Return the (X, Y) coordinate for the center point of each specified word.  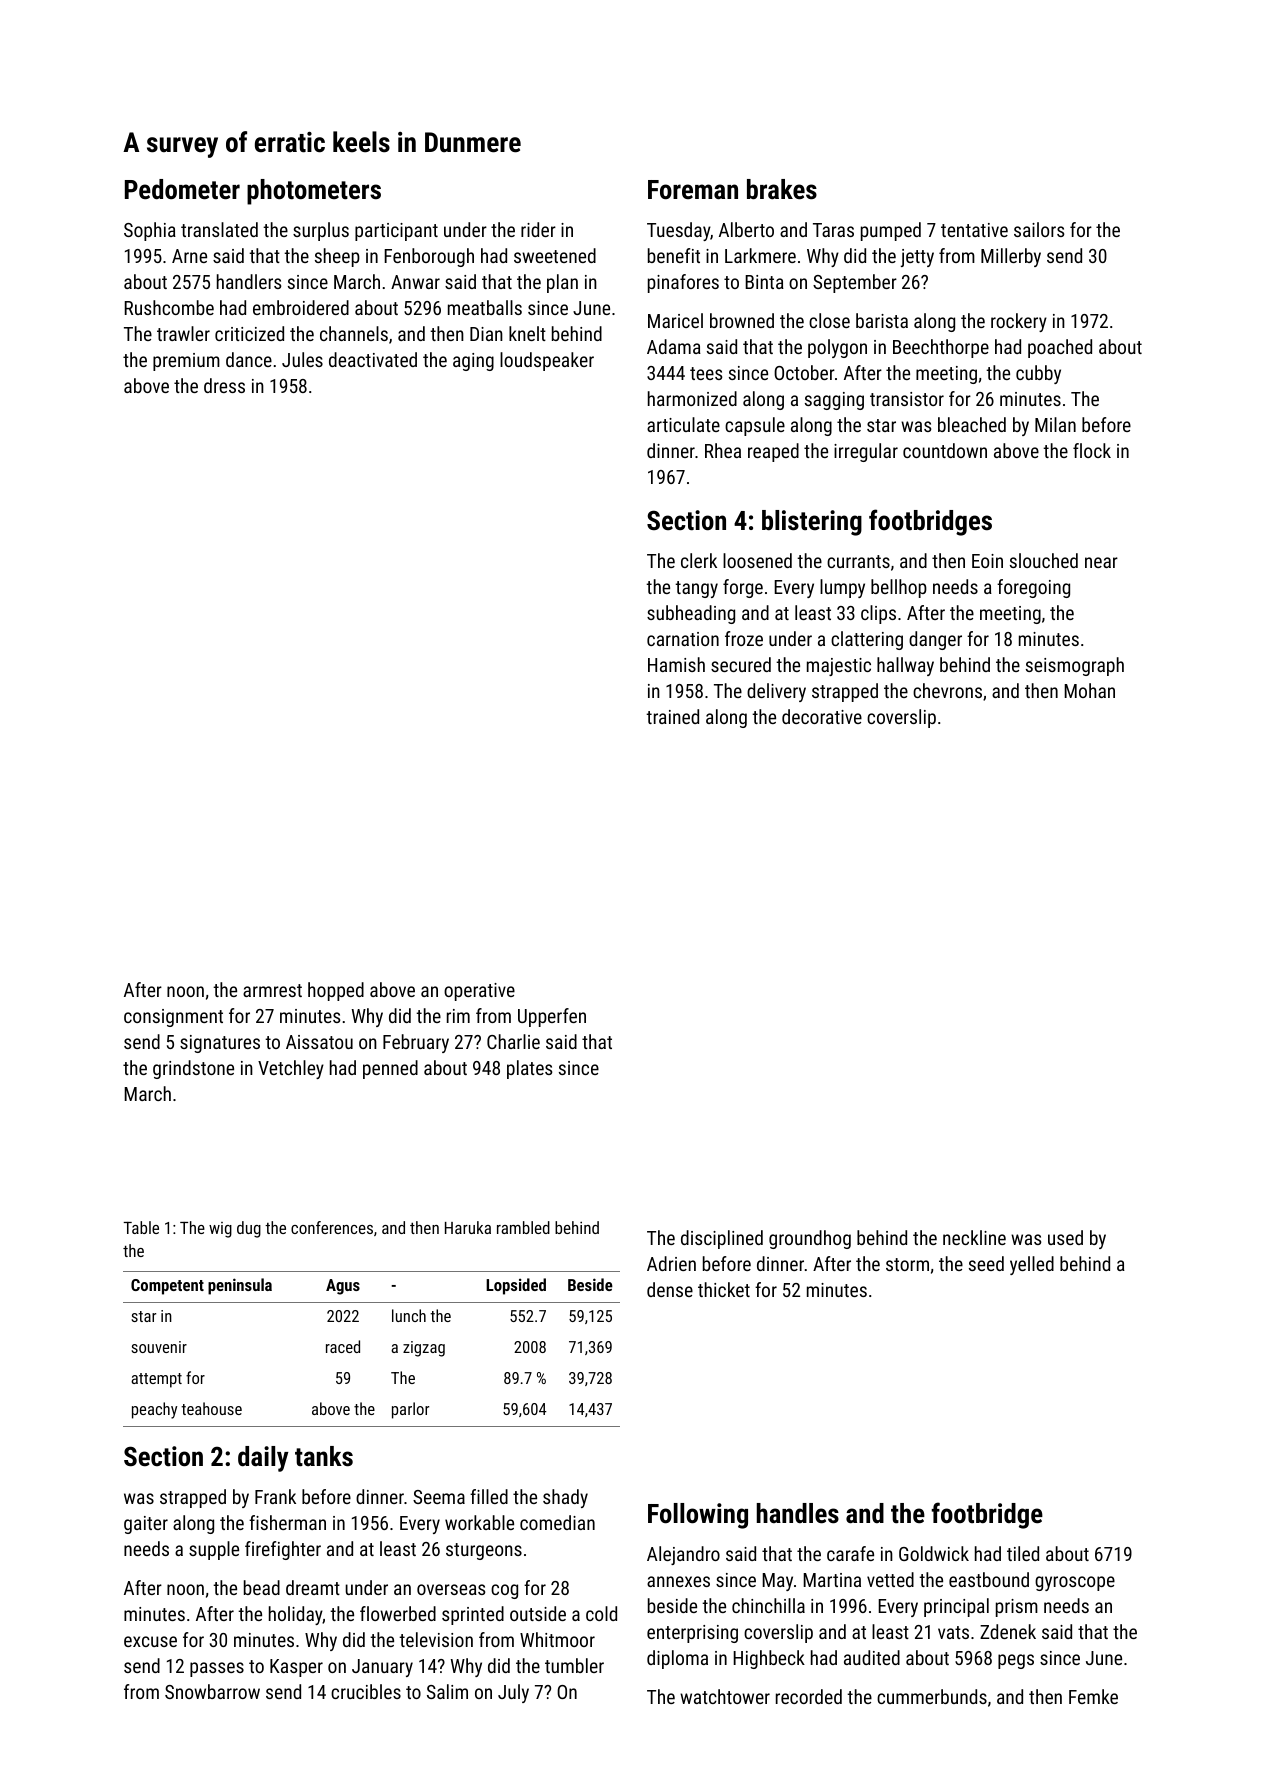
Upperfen (552, 1017)
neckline (974, 1237)
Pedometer (182, 189)
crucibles (366, 1691)
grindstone (193, 1069)
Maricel (675, 320)
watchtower (725, 1696)
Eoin (987, 561)
